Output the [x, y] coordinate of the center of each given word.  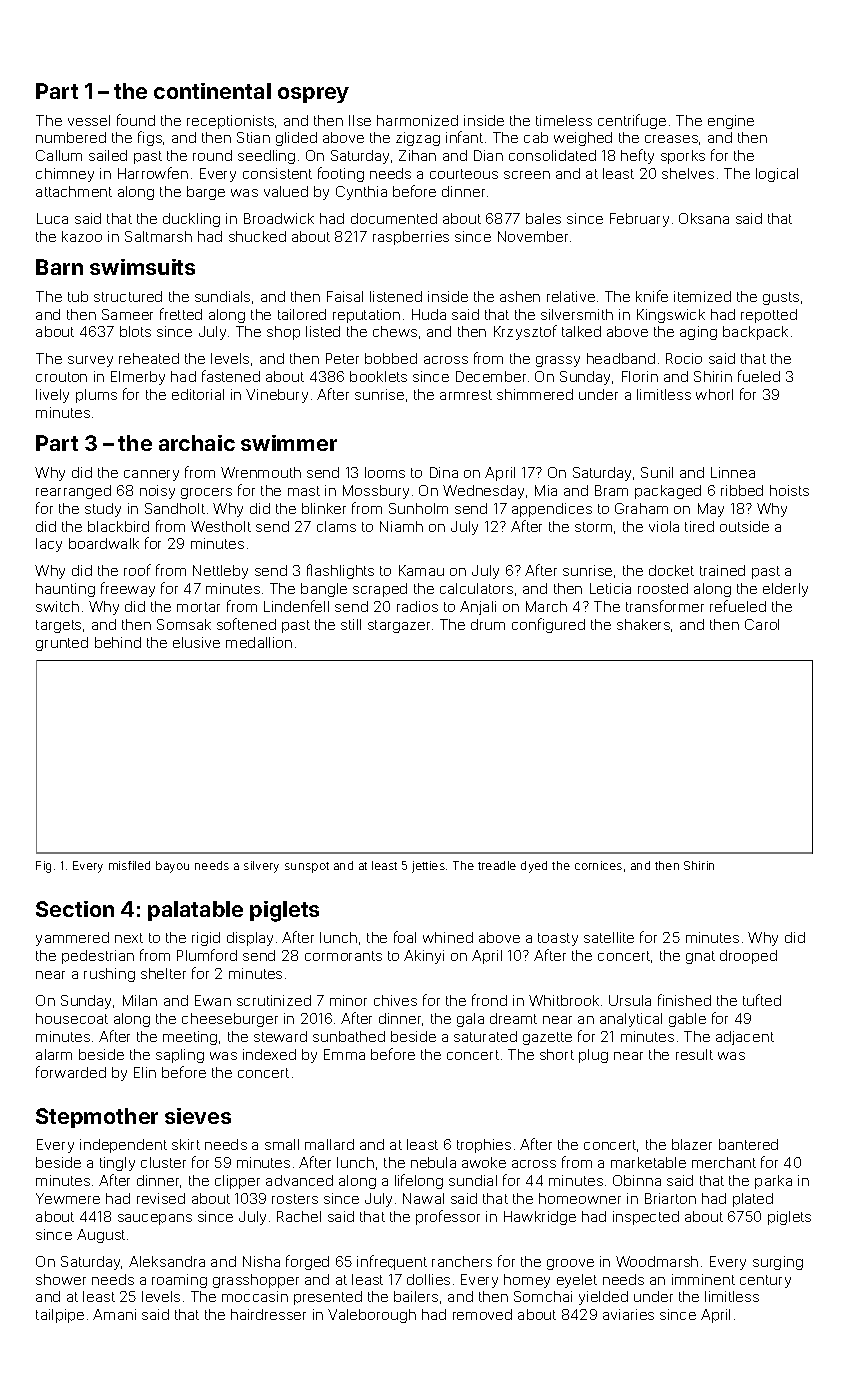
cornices [598, 865]
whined [448, 937]
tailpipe [60, 1316]
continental [212, 91]
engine [731, 122]
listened [396, 296]
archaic [197, 443]
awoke [484, 1162]
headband [621, 358]
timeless [564, 120]
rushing [109, 975]
